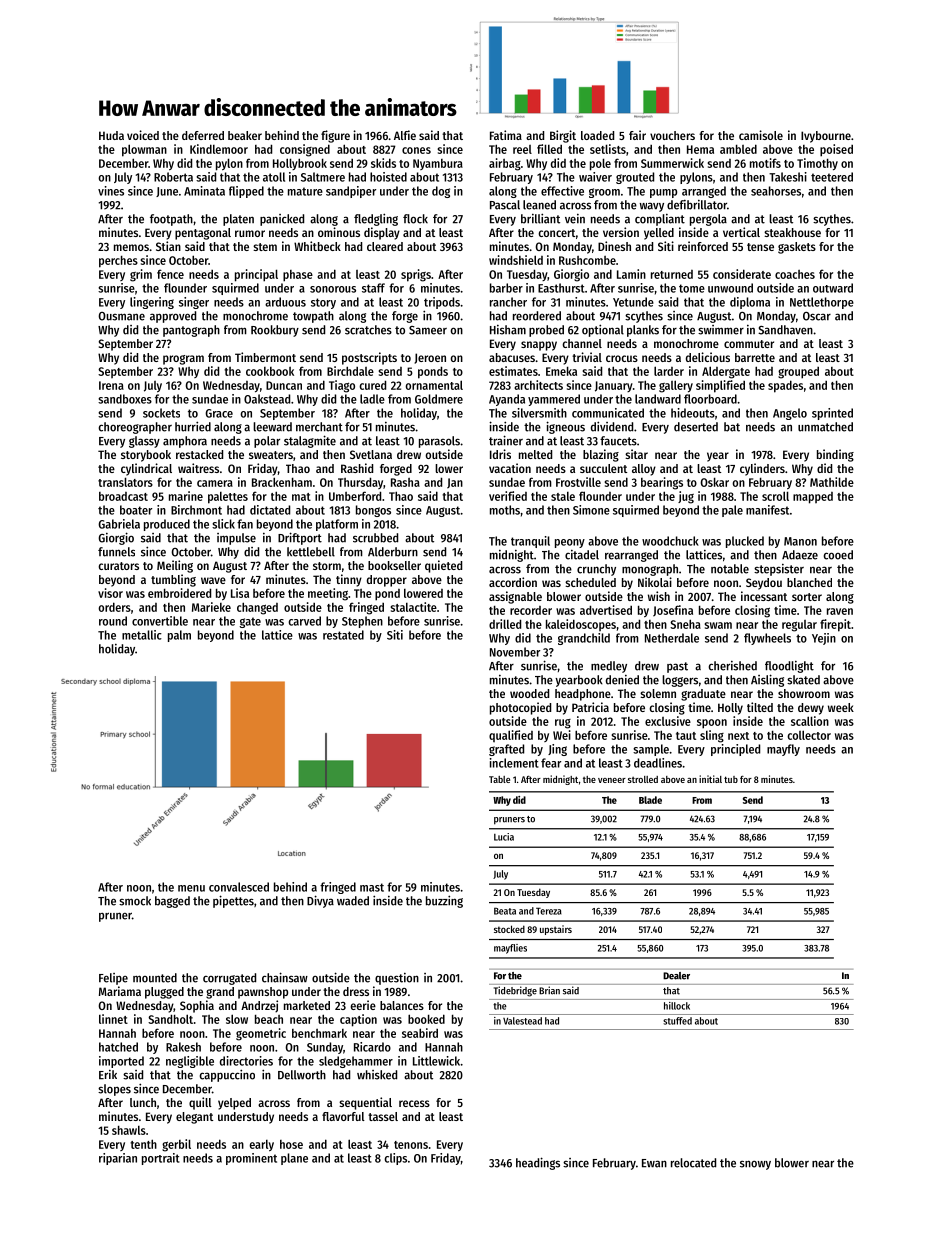  What do you see at coordinates (135, 901) in the image?
I see `smock` at bounding box center [135, 901].
